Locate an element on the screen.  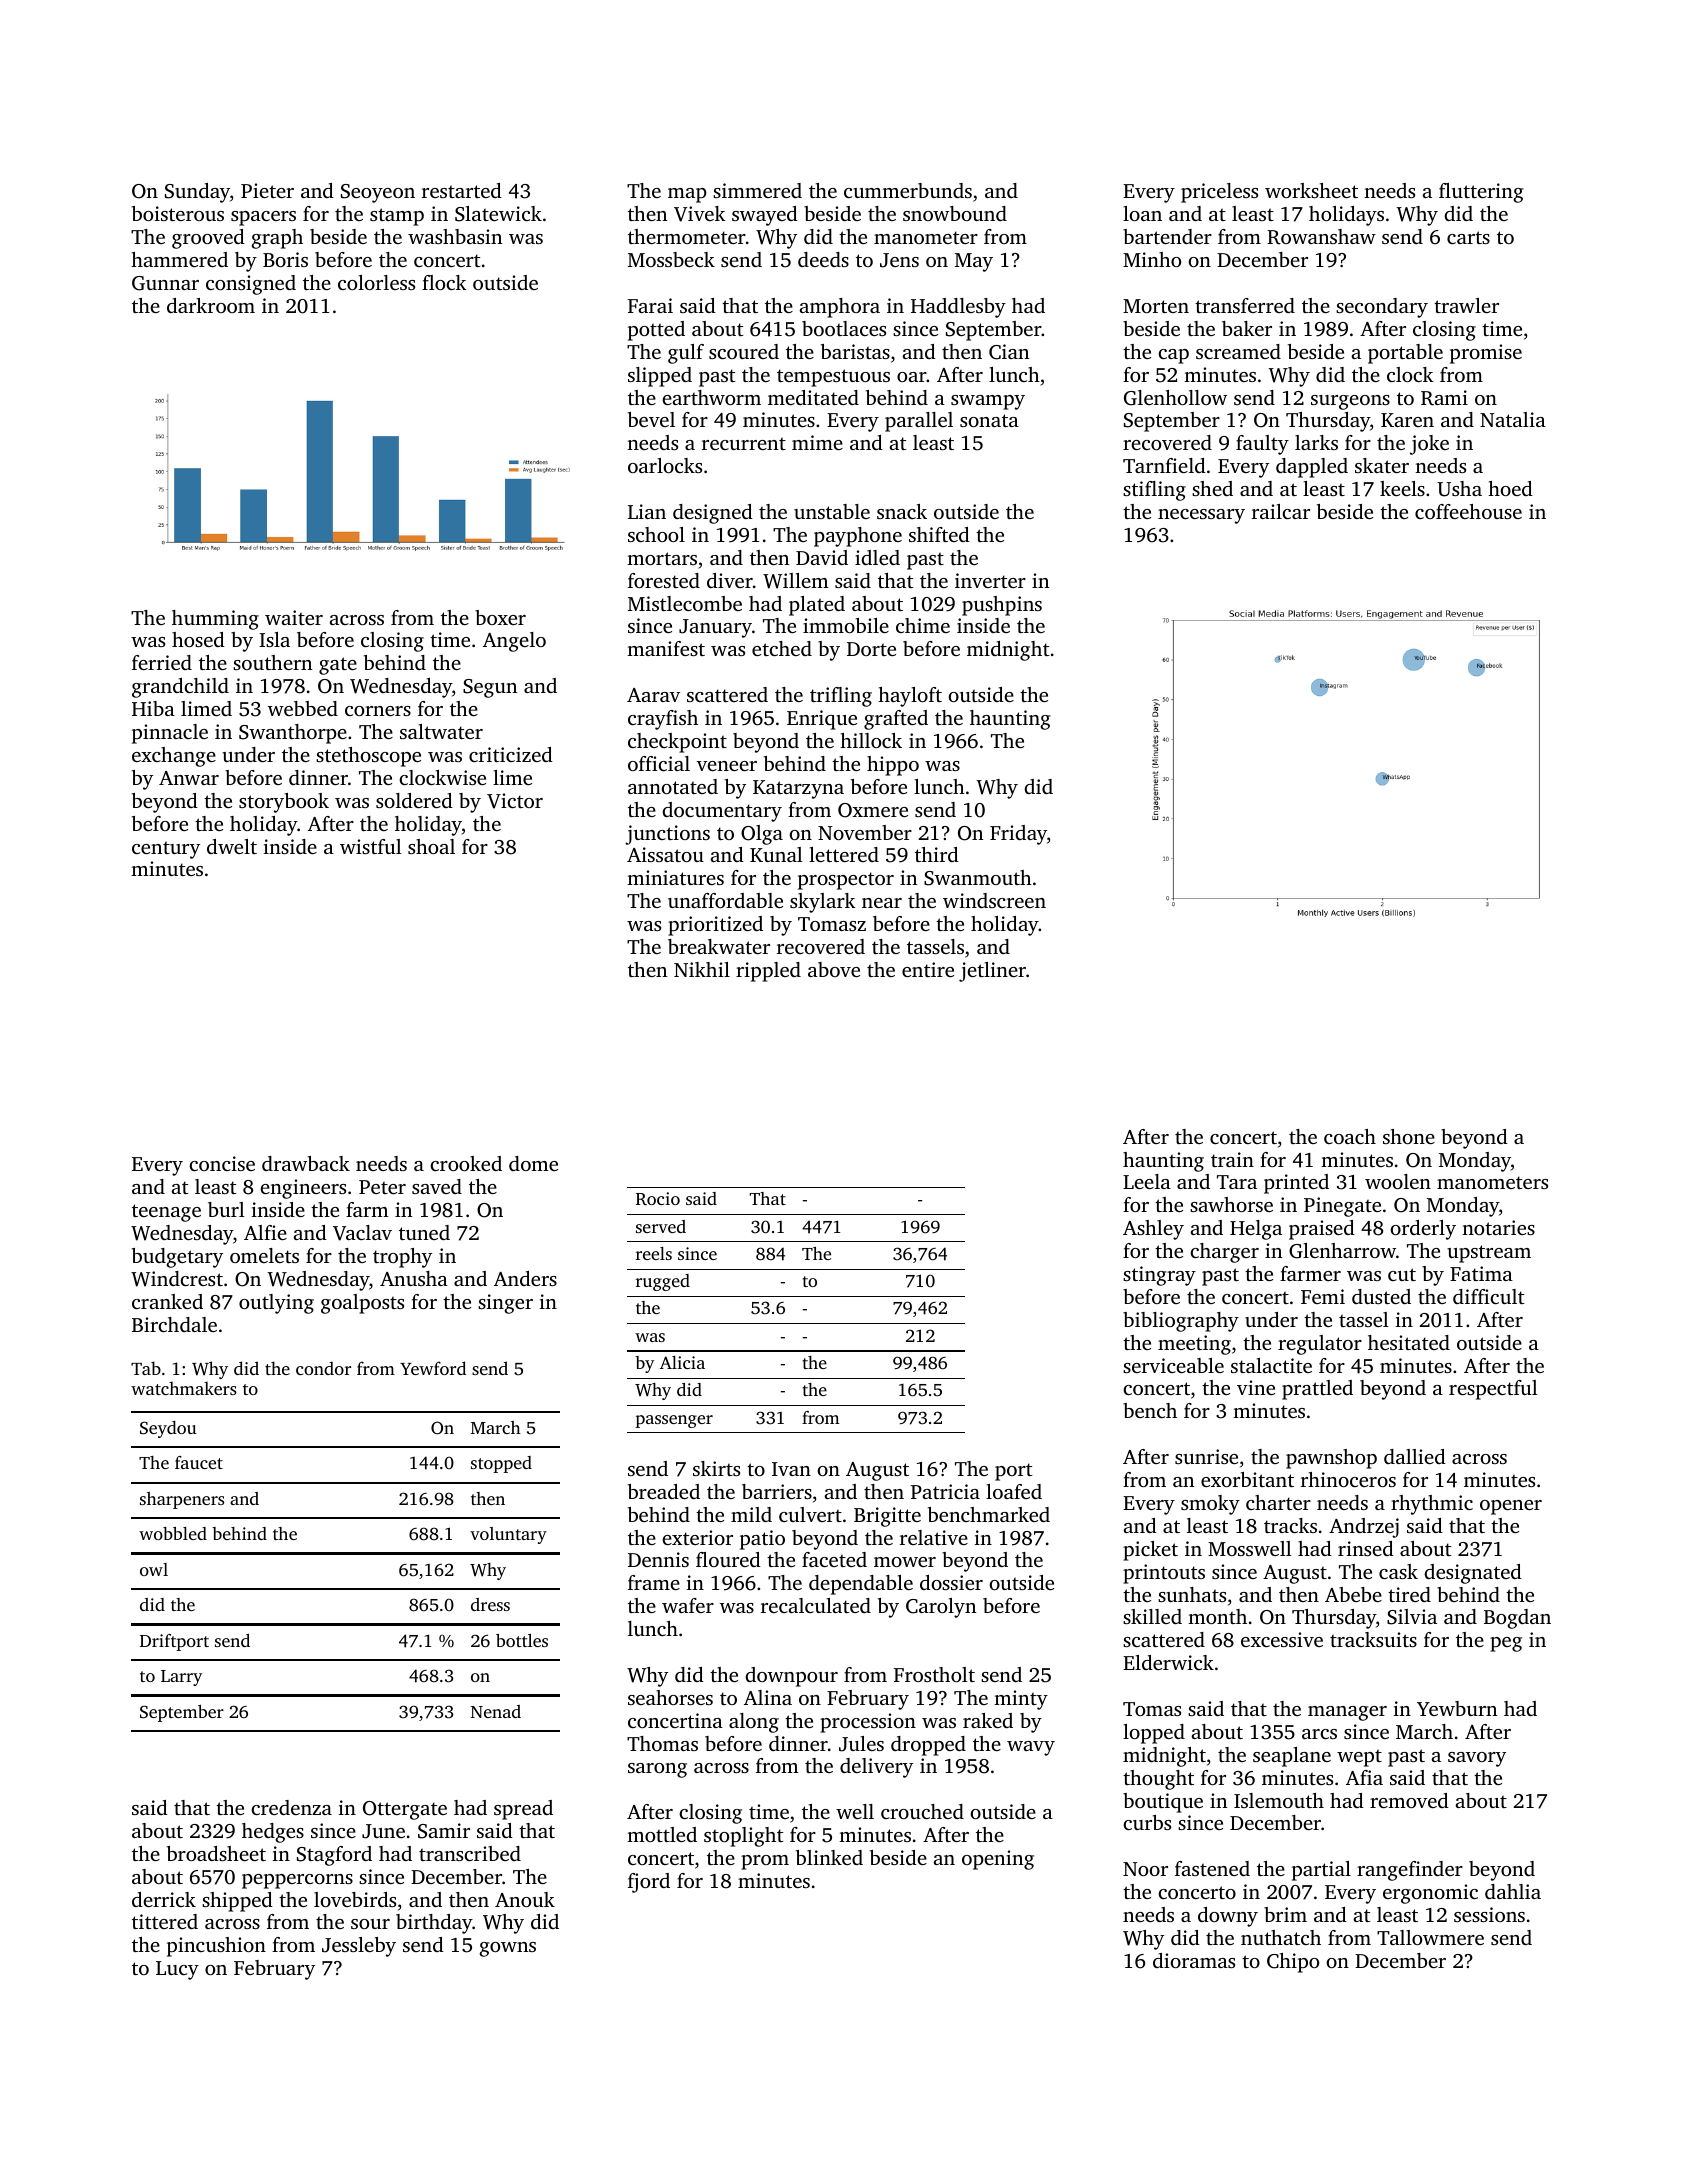
official is located at coordinates (659, 763).
